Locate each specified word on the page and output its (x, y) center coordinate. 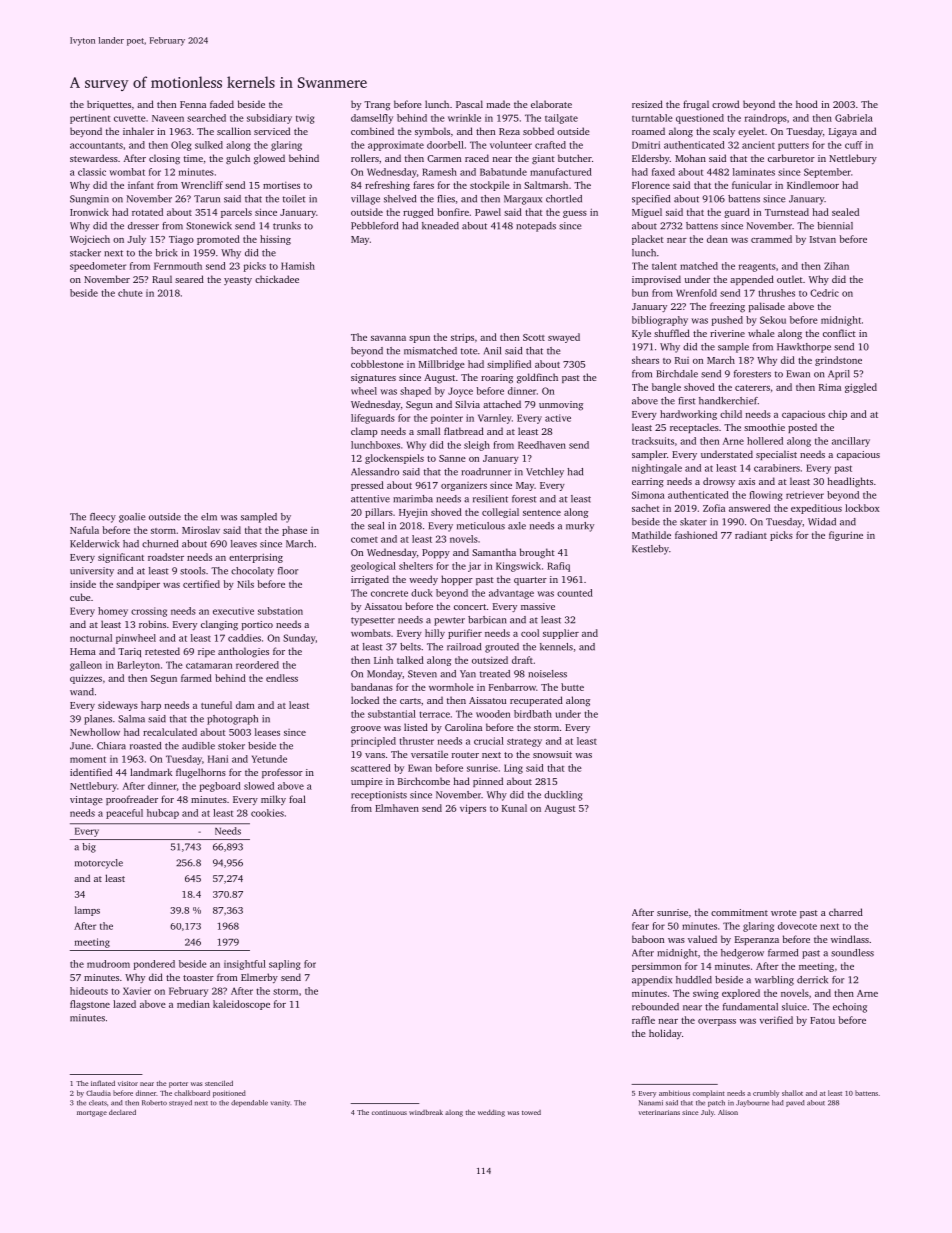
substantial (392, 714)
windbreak (426, 1112)
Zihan (836, 266)
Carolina (463, 727)
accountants (96, 145)
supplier (561, 634)
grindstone (838, 361)
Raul (162, 279)
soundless (852, 953)
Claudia (98, 1093)
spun (419, 339)
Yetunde (269, 759)
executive (233, 611)
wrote (784, 913)
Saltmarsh (546, 185)
